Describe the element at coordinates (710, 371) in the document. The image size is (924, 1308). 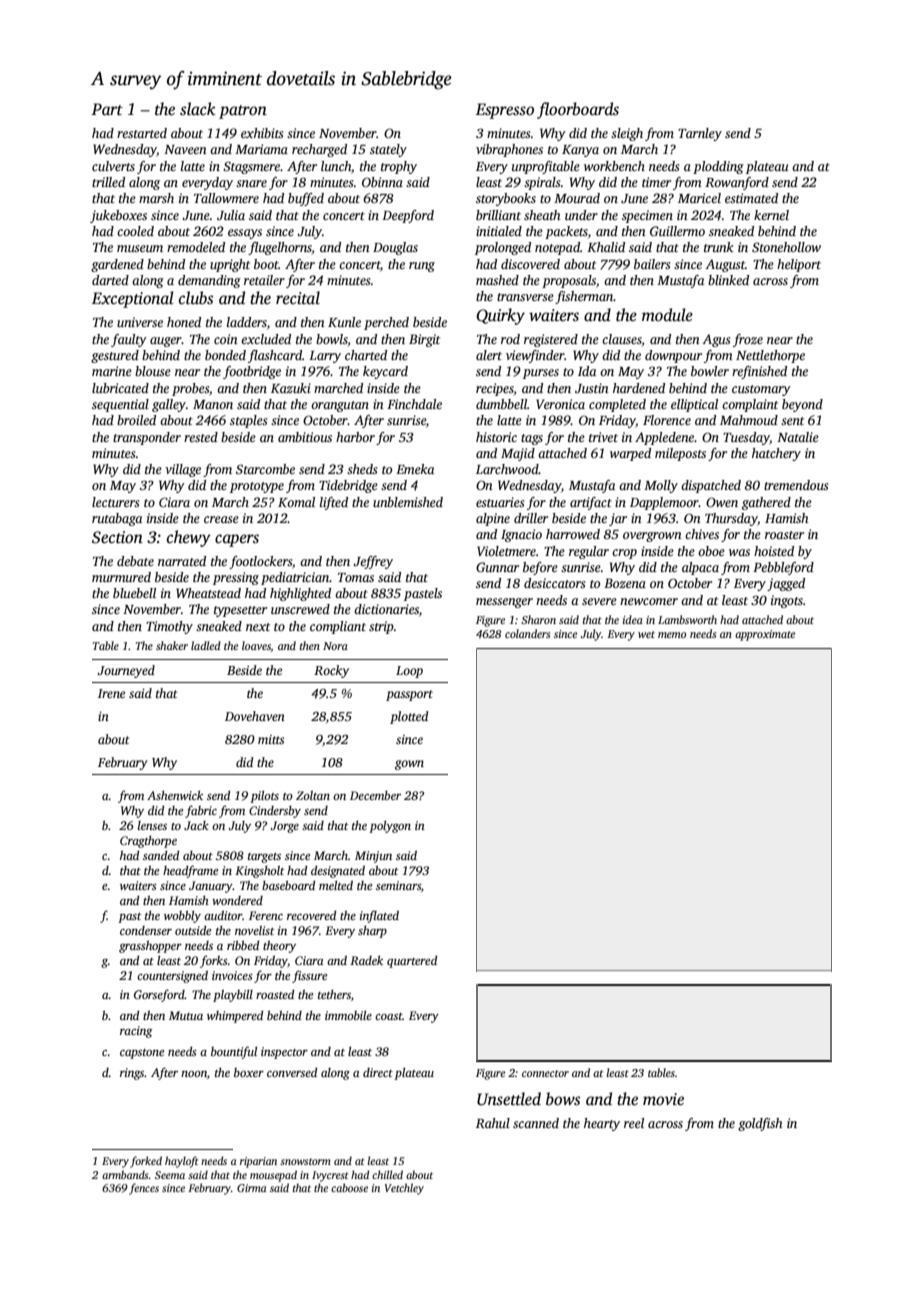
I see `bowler` at that location.
